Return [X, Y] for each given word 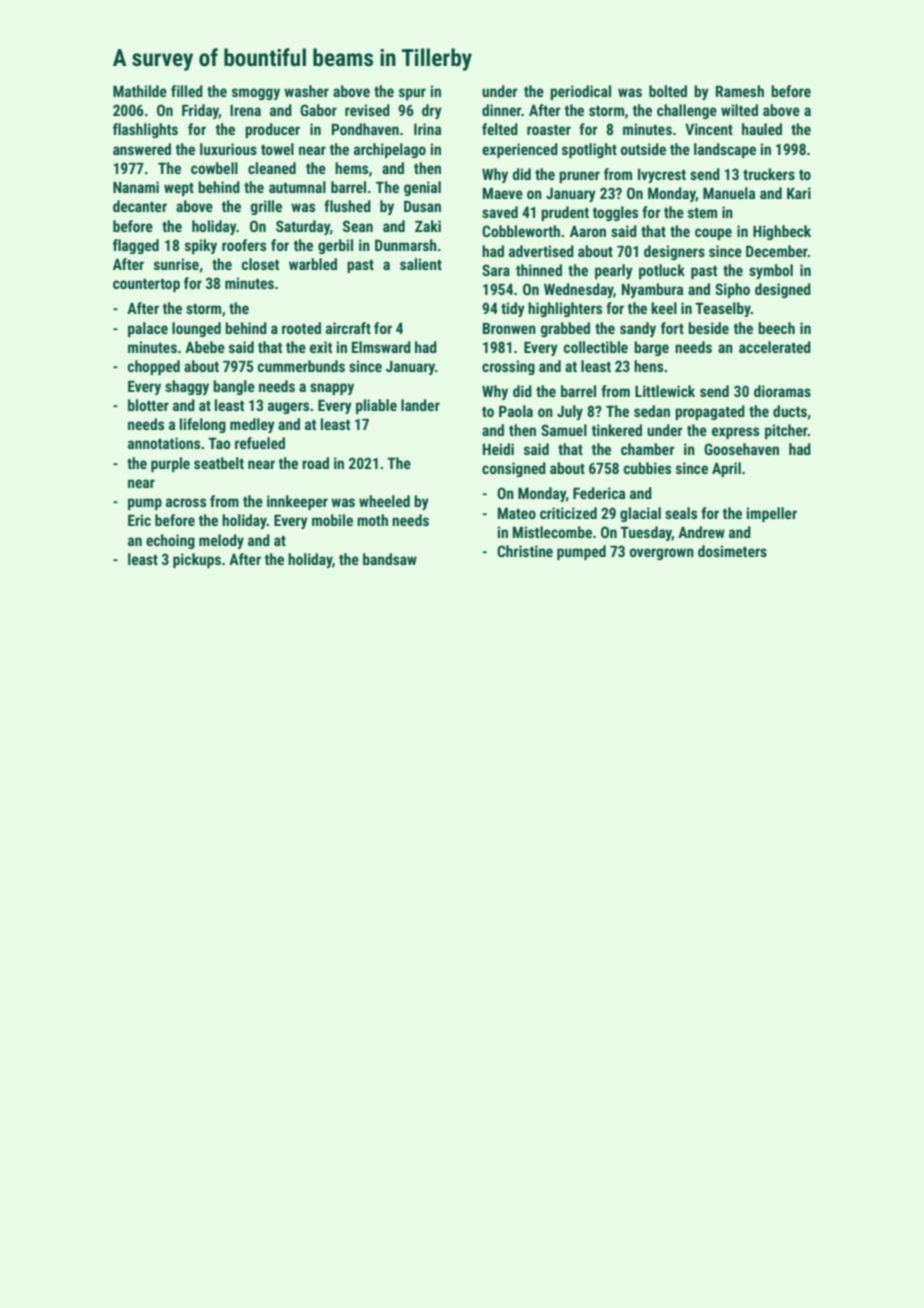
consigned [514, 469]
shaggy [187, 387]
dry [432, 111]
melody [221, 541]
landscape [725, 150]
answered [142, 149]
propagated [710, 412]
